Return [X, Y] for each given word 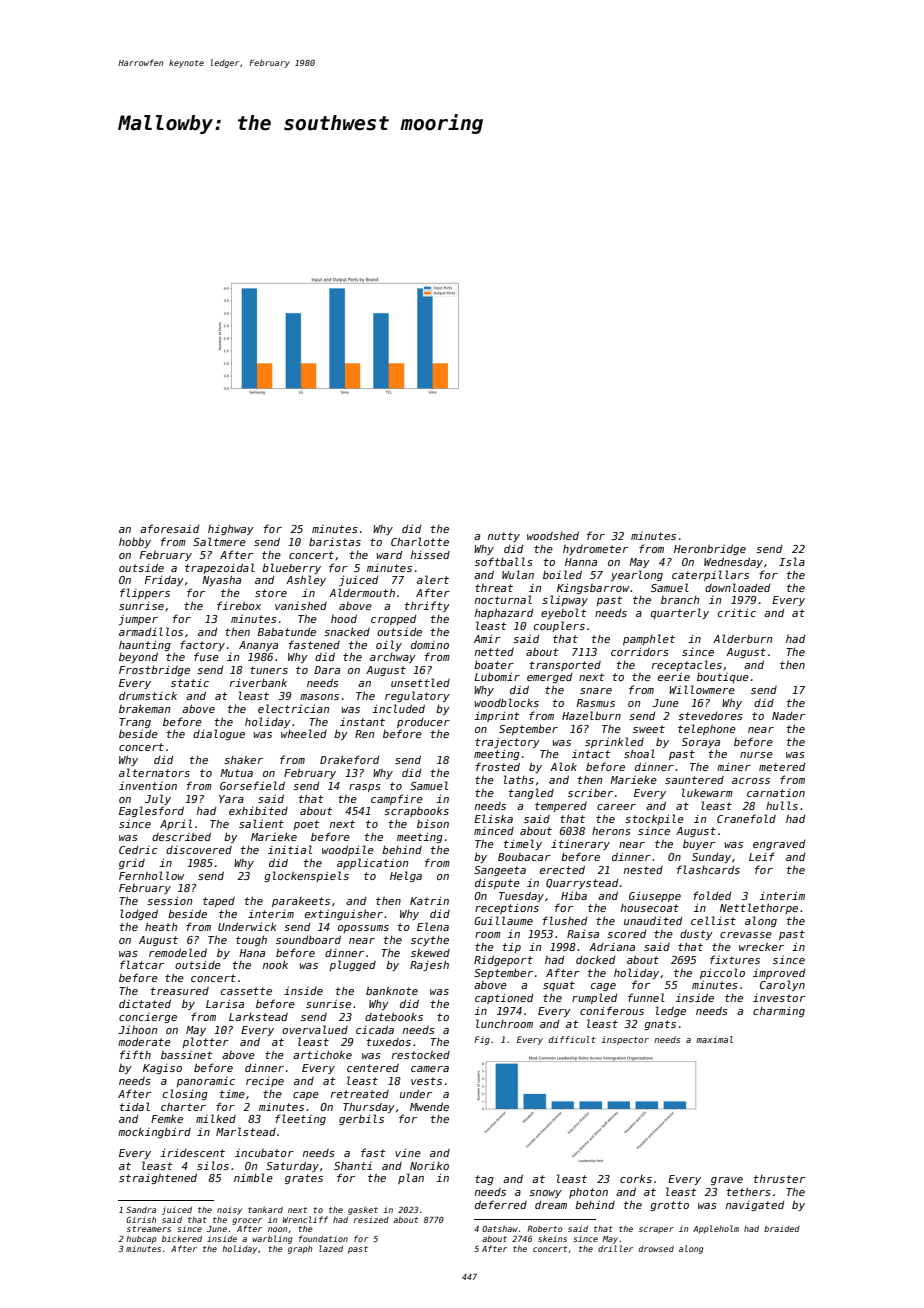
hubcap [141, 1239]
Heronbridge [710, 549]
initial [290, 849]
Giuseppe [655, 896]
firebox [239, 605]
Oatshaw [500, 1228]
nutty [504, 537]
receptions [507, 908]
